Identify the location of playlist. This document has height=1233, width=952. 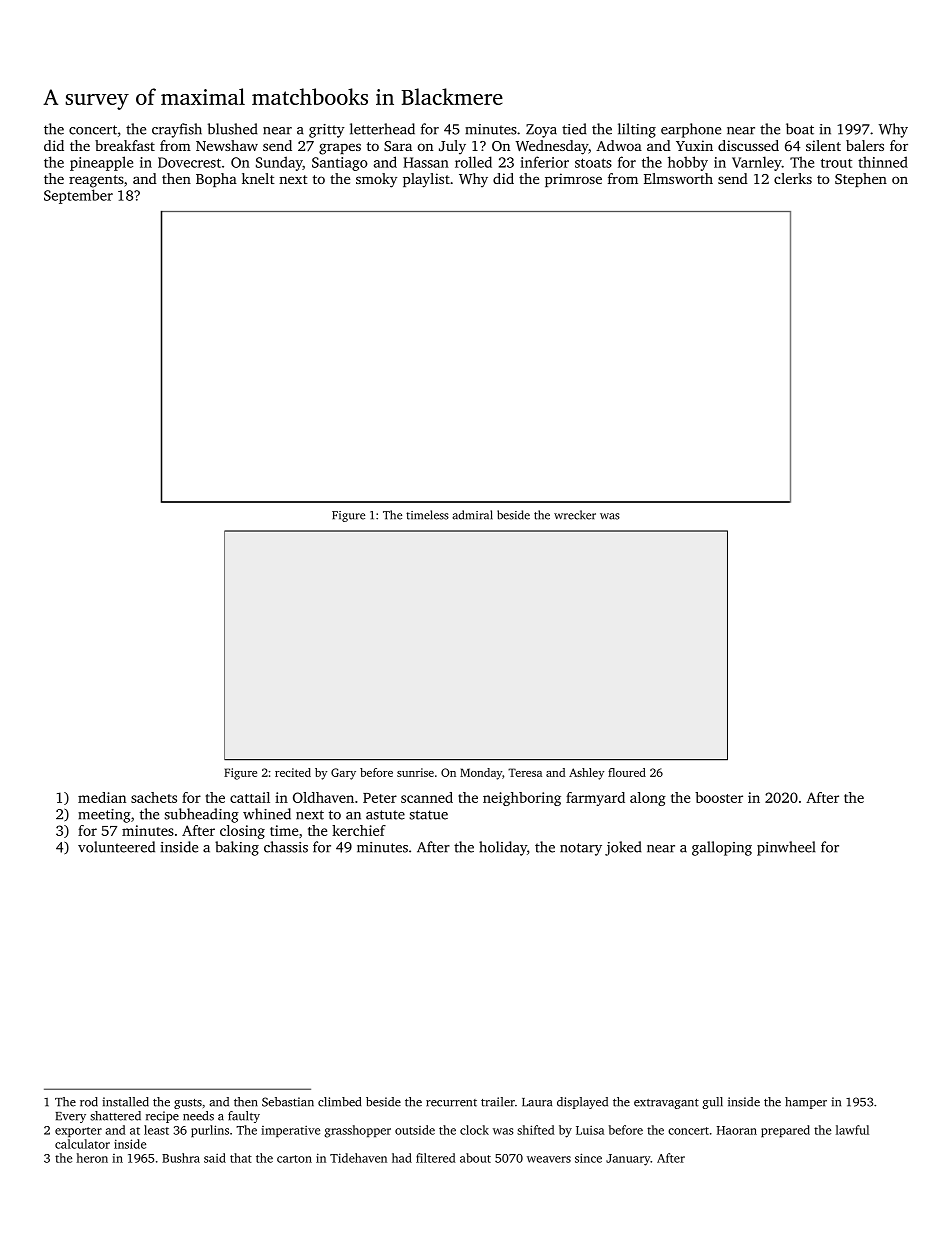
(426, 180).
